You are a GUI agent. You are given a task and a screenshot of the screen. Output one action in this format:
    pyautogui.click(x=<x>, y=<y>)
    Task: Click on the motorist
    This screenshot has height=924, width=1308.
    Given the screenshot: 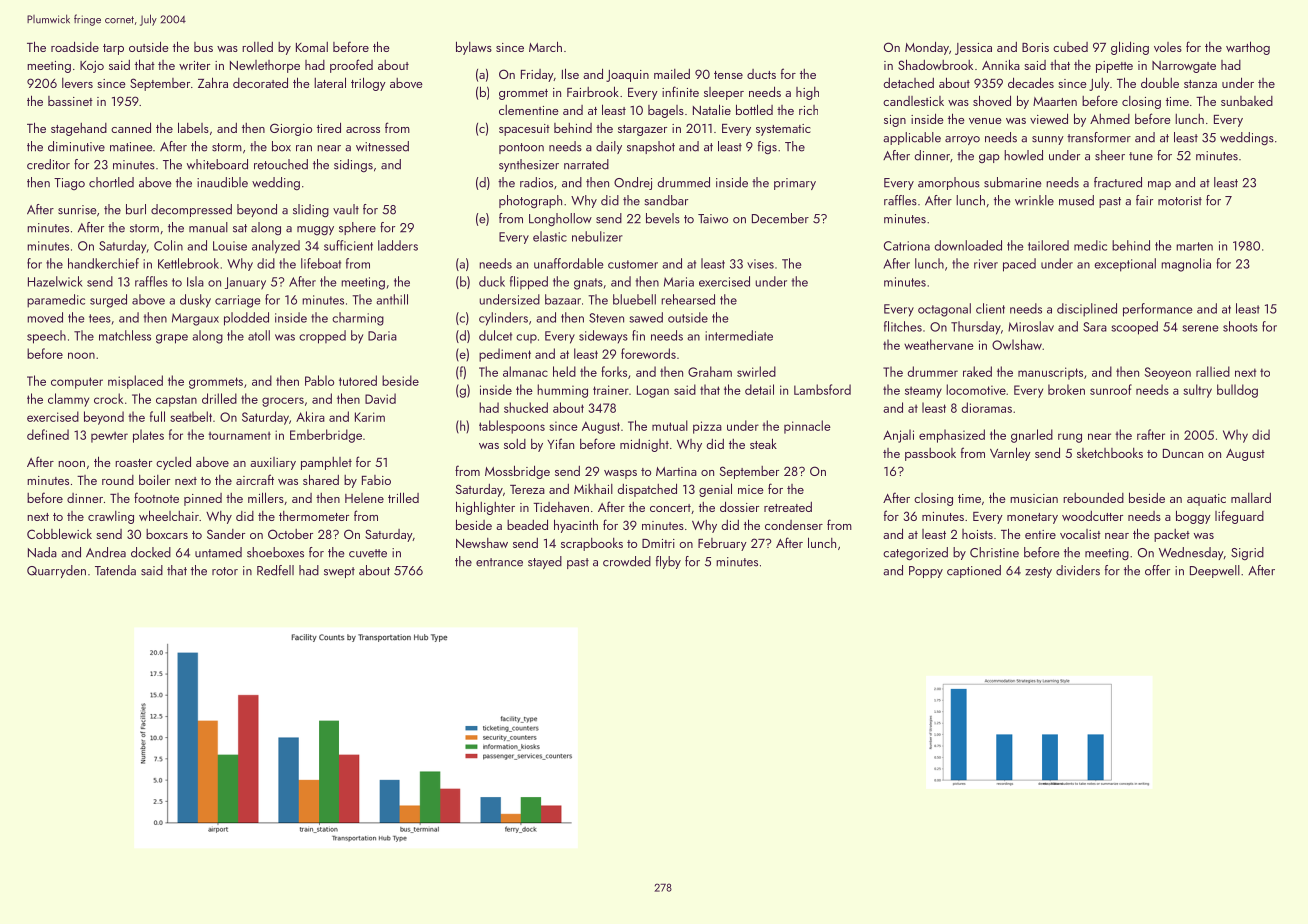 What is the action you would take?
    pyautogui.click(x=1180, y=201)
